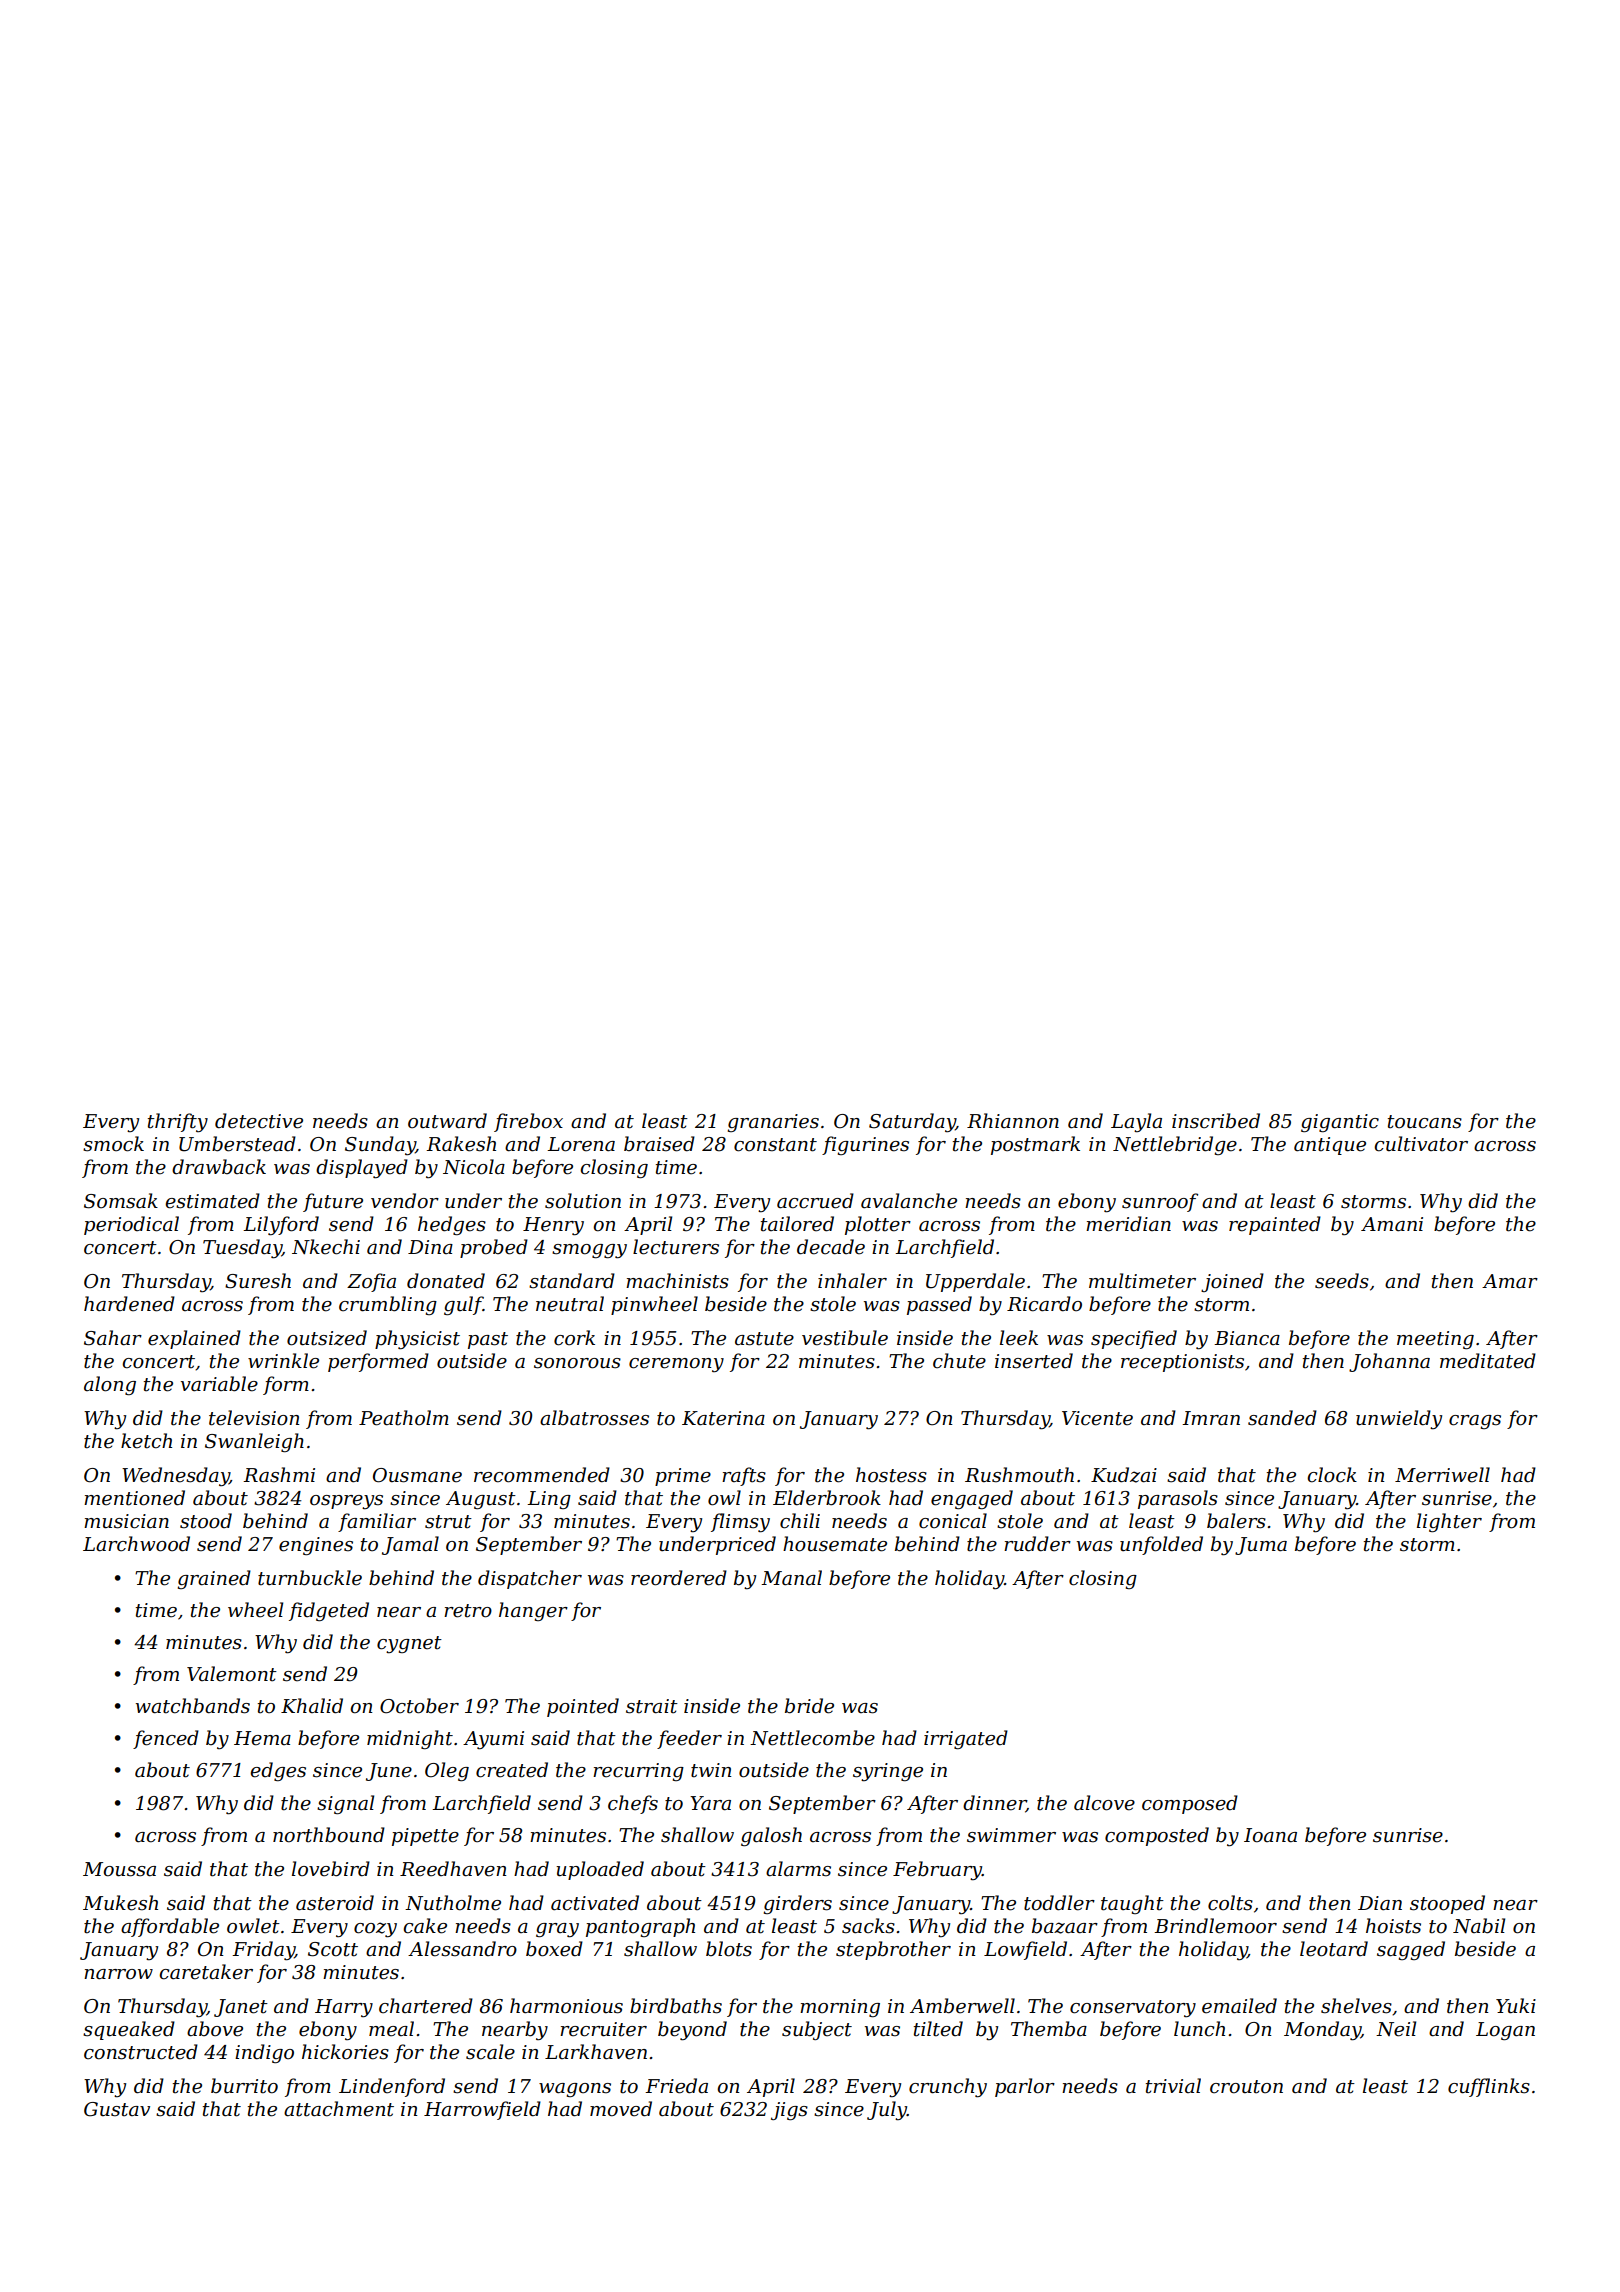  I want to click on Gustav, so click(117, 2109).
